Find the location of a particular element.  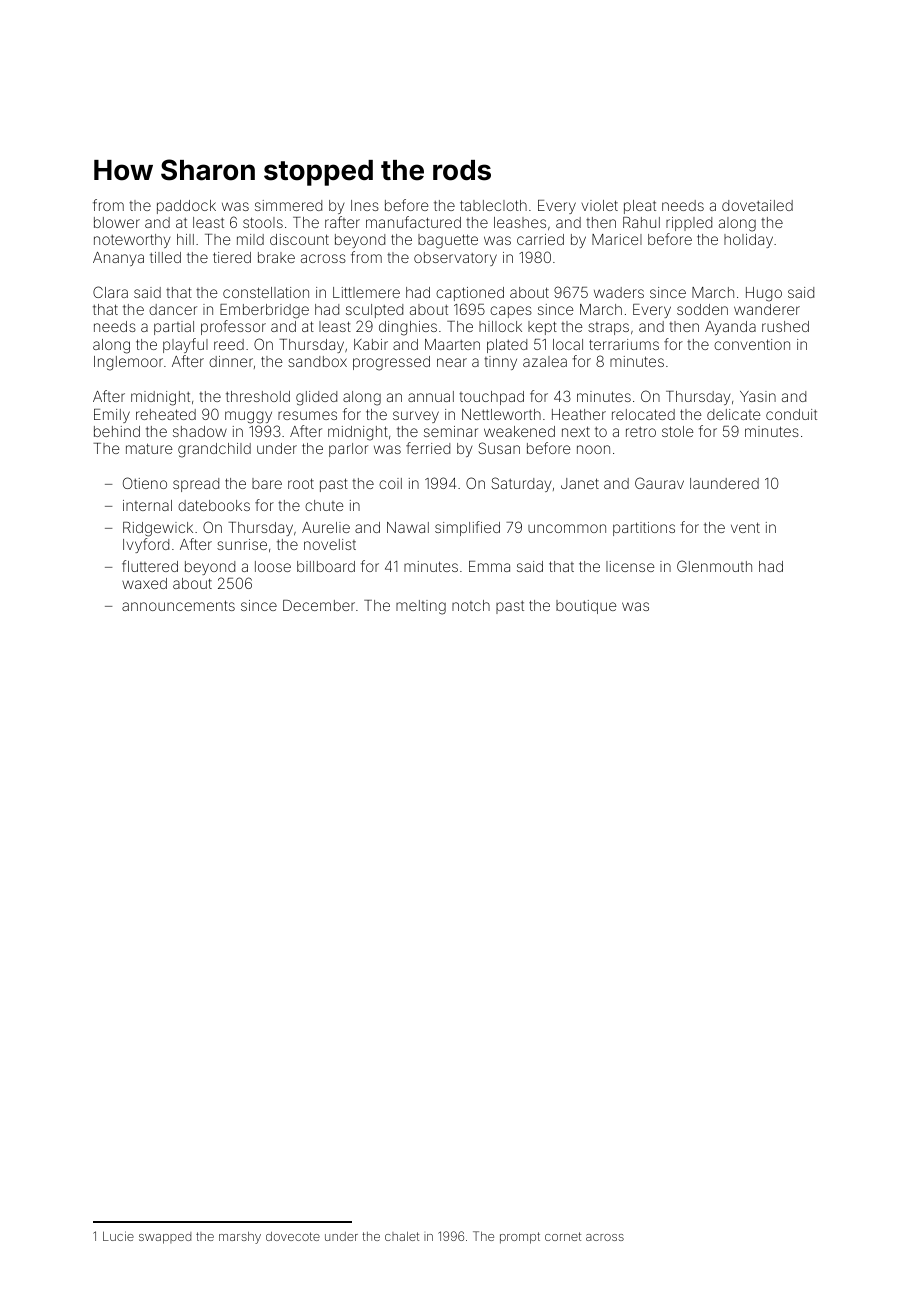

chalet is located at coordinates (402, 1236).
